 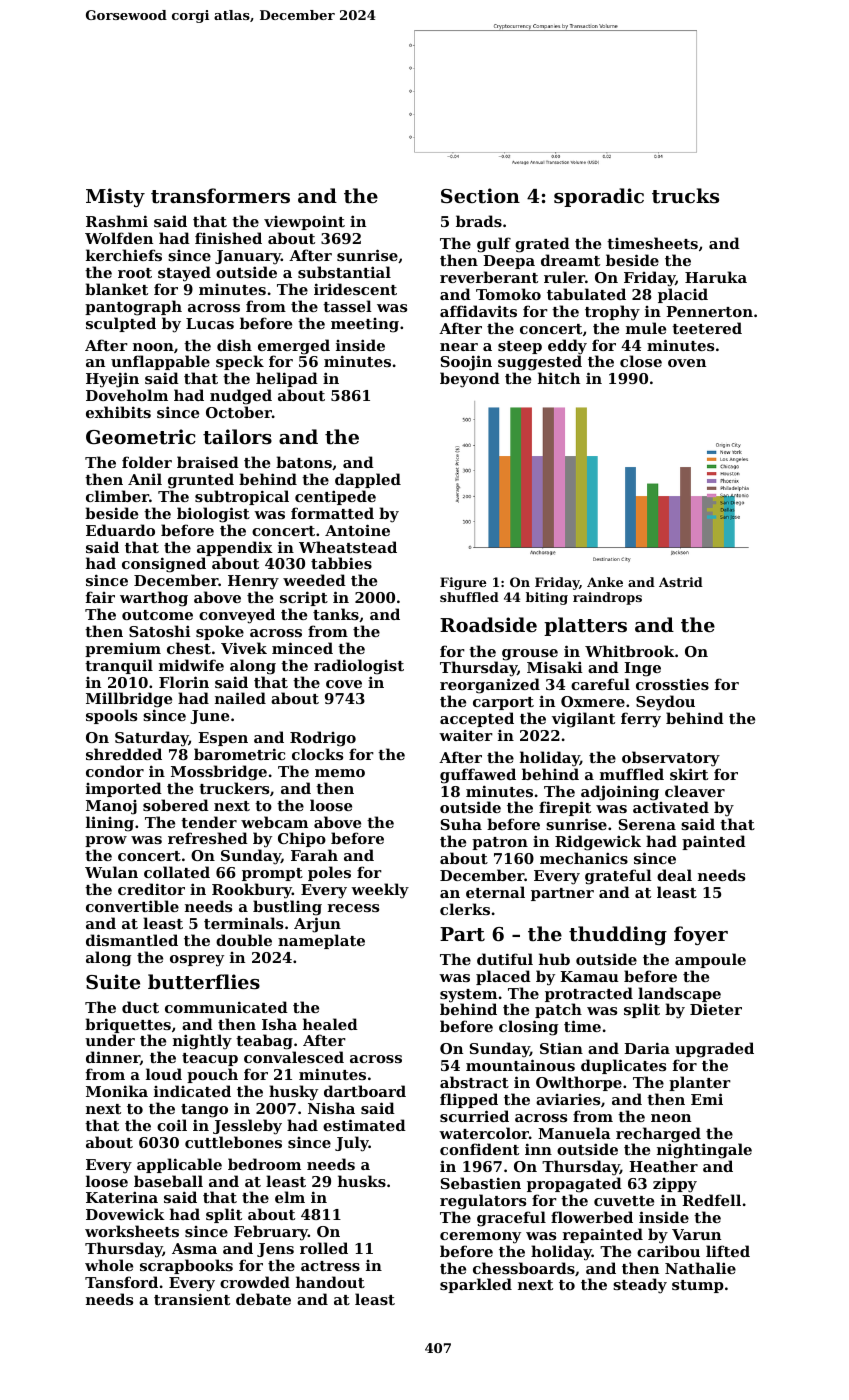 What do you see at coordinates (263, 1299) in the screenshot?
I see `debate` at bounding box center [263, 1299].
